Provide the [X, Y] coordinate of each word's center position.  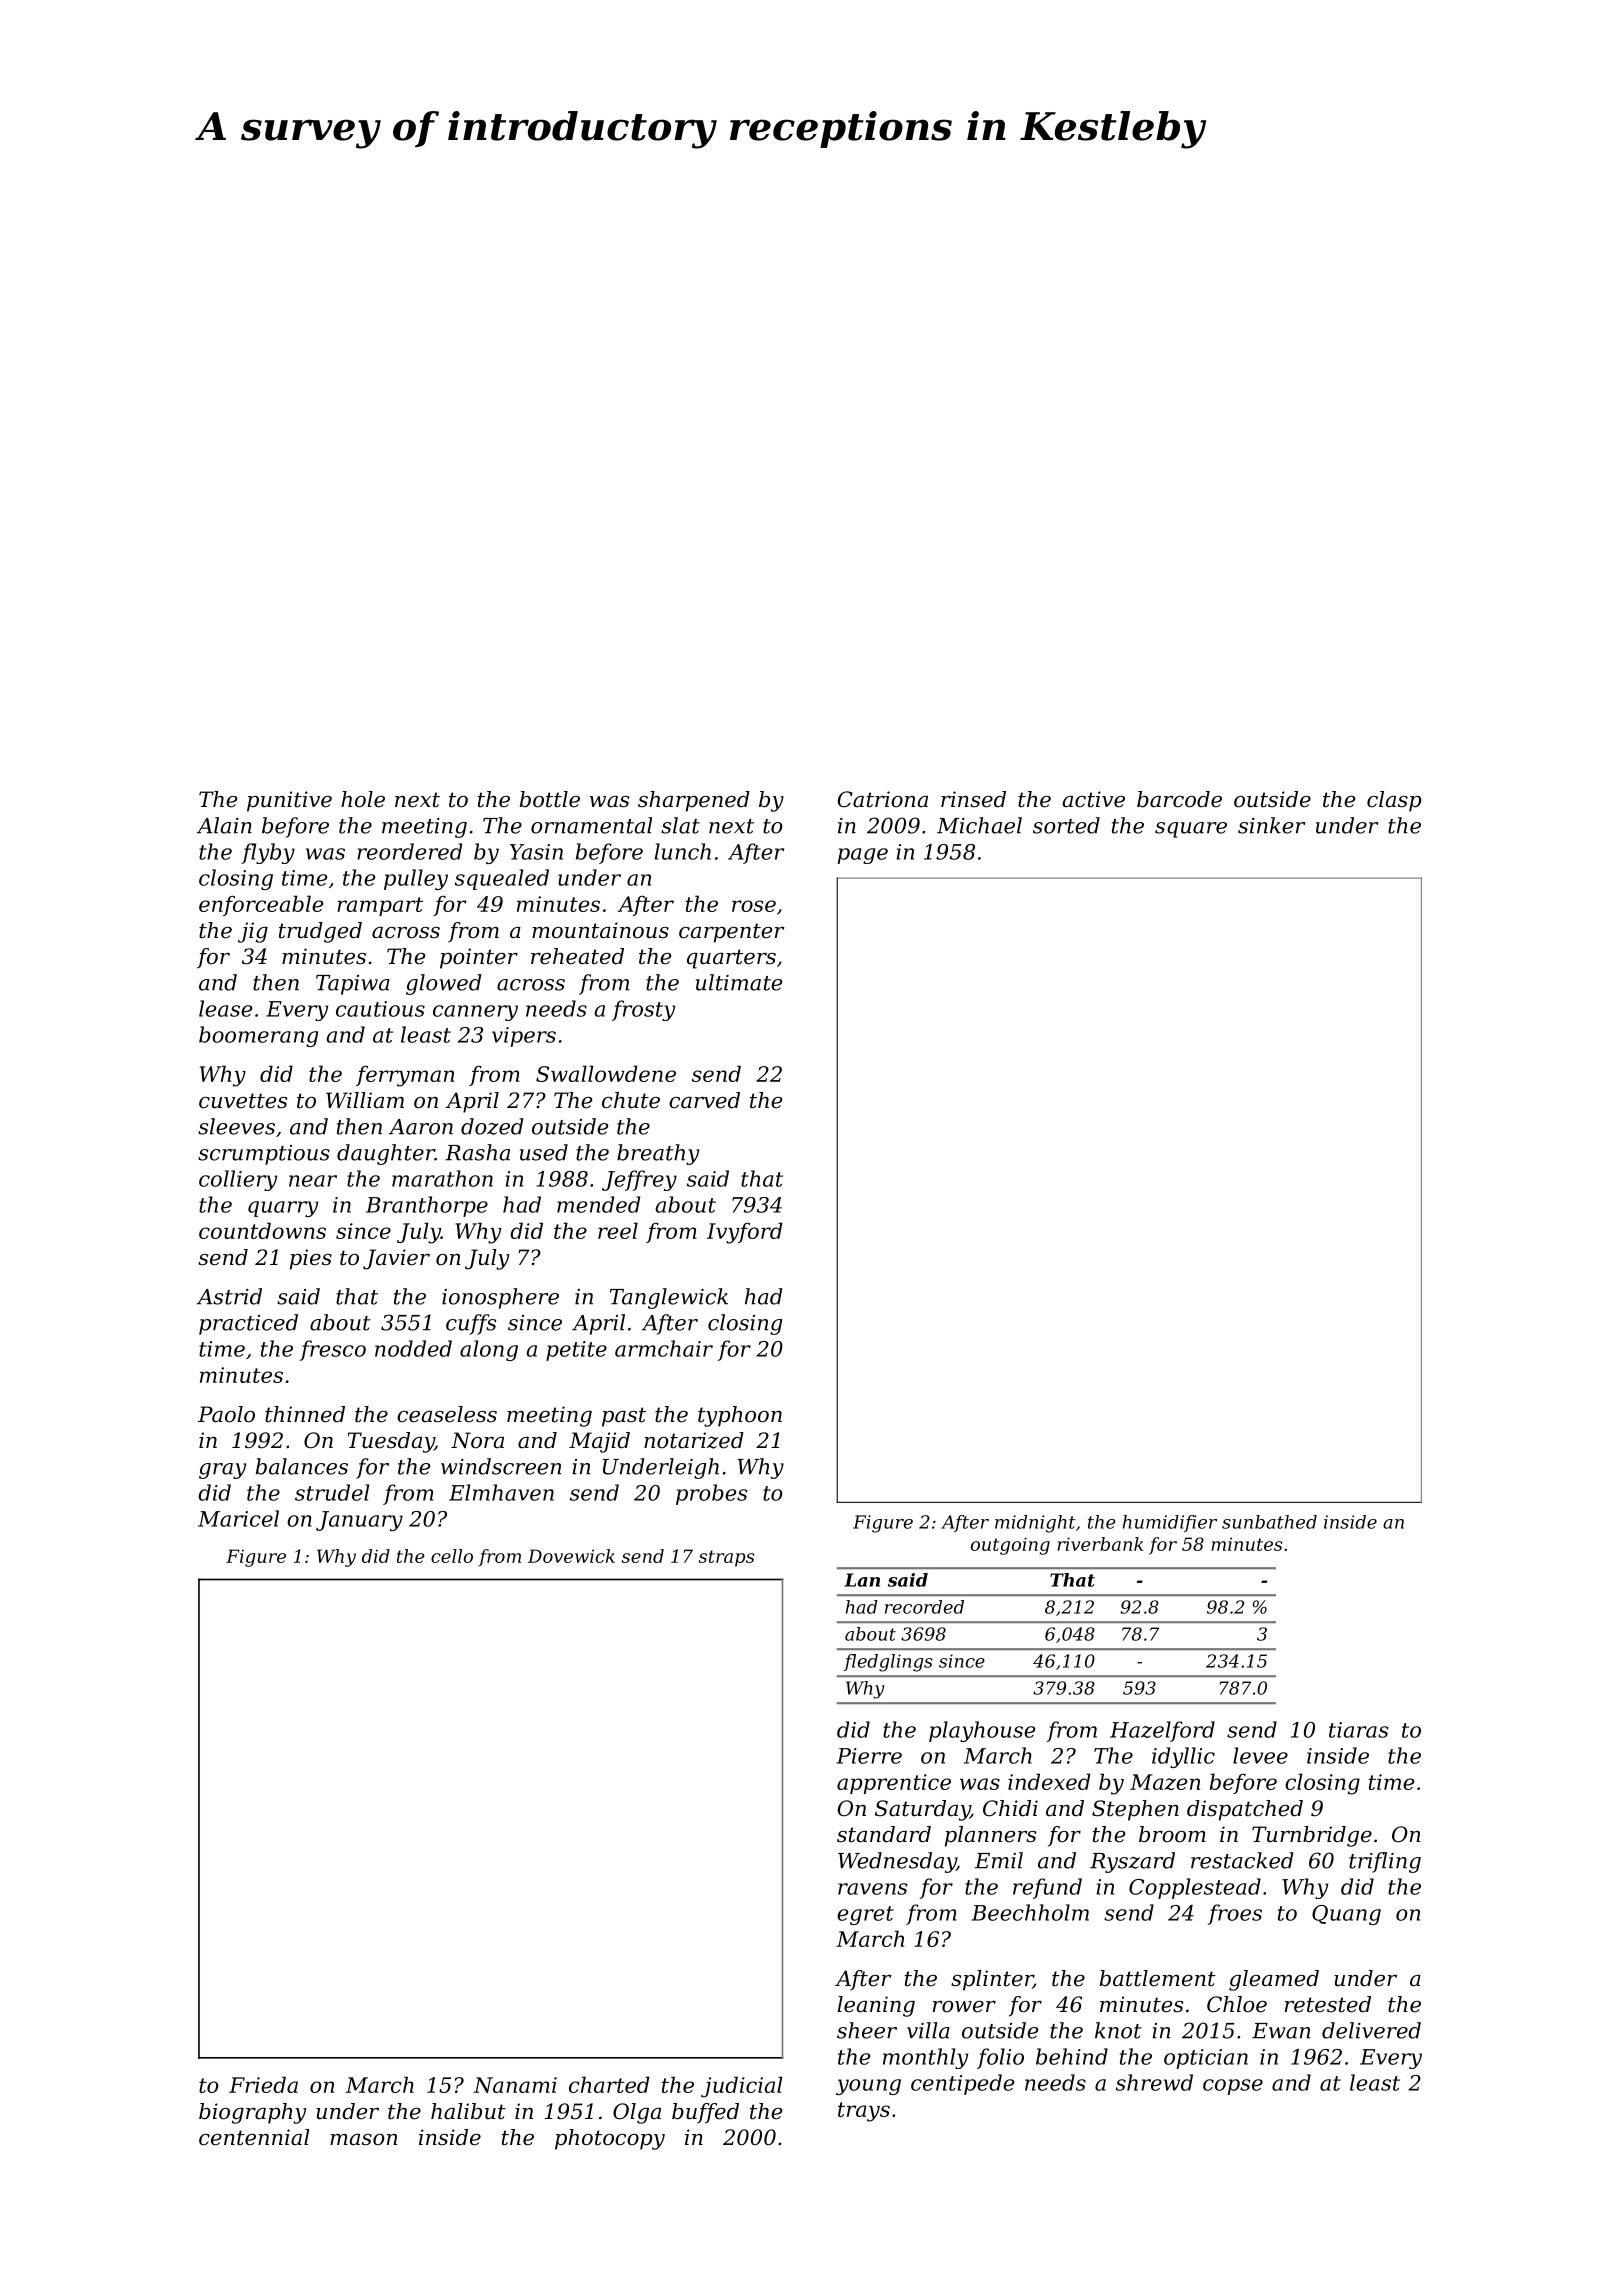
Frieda [263, 2084]
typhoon [740, 1416]
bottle [550, 799]
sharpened [694, 801]
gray [222, 1471]
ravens [873, 1889]
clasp [1394, 801]
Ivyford [745, 1233]
